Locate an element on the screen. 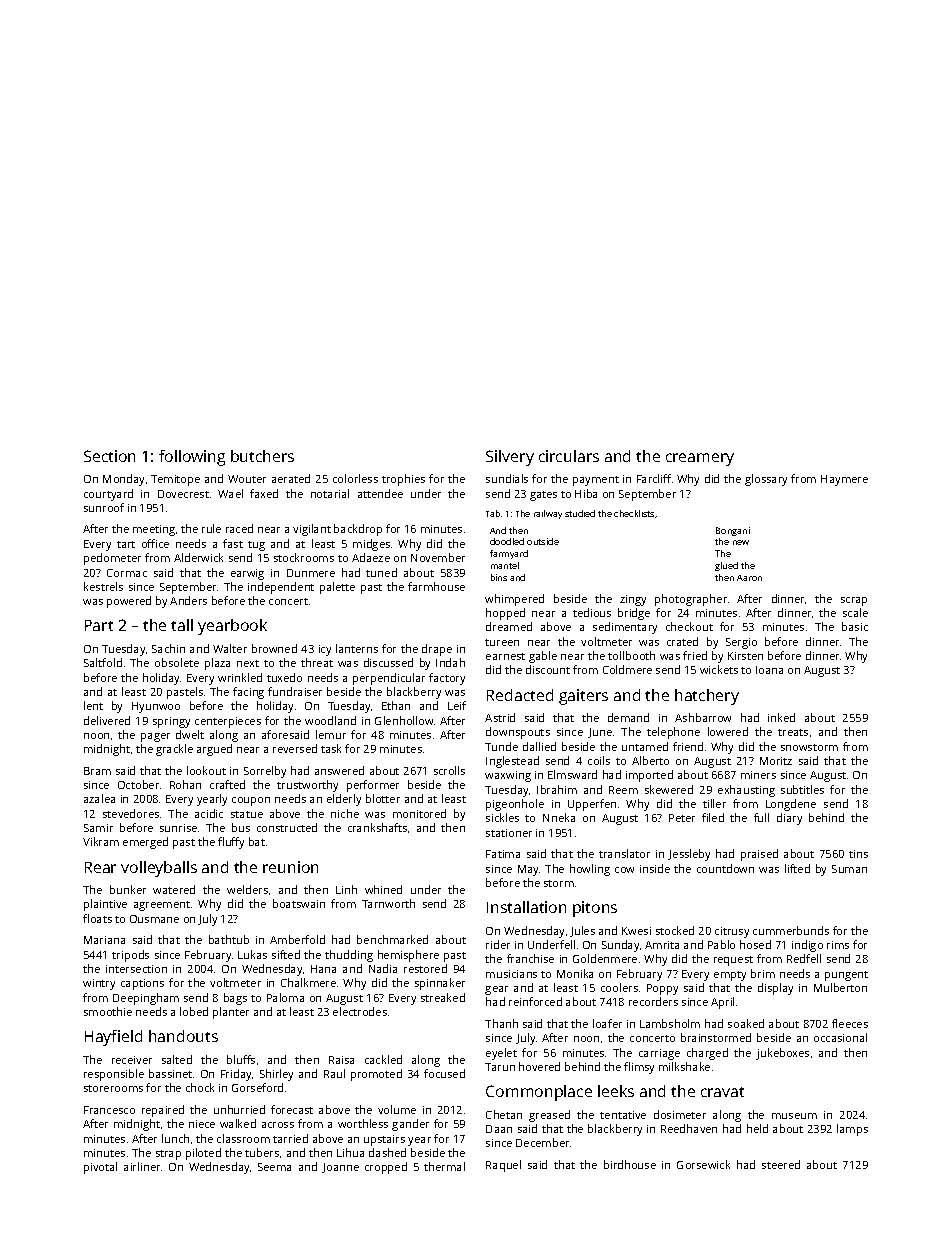  Silvery is located at coordinates (510, 458).
